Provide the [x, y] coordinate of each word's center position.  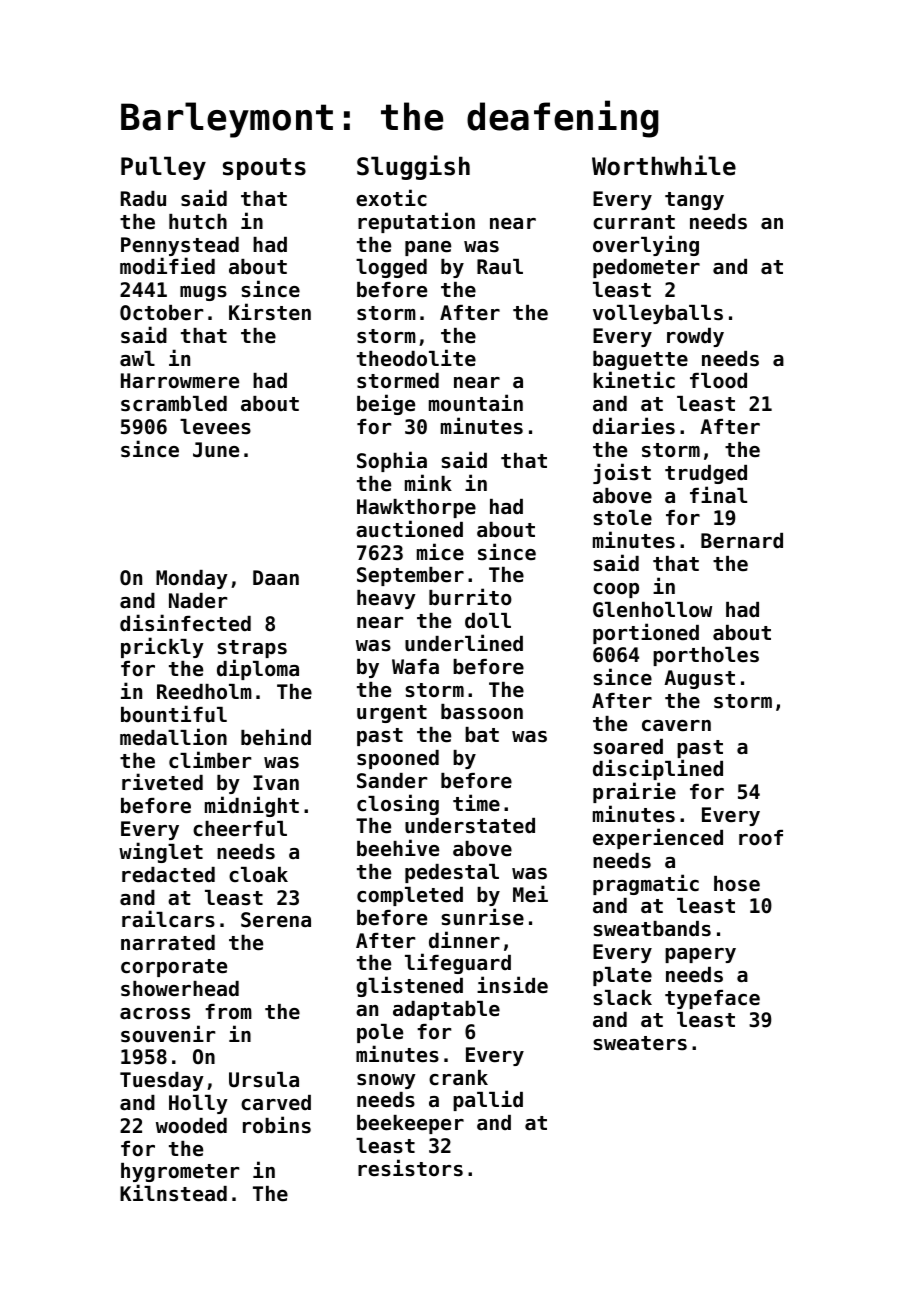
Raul [500, 266]
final [718, 495]
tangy [694, 201]
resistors [410, 1168]
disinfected [185, 623]
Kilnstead [173, 1193]
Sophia [392, 461]
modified [167, 266]
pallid [488, 1100]
